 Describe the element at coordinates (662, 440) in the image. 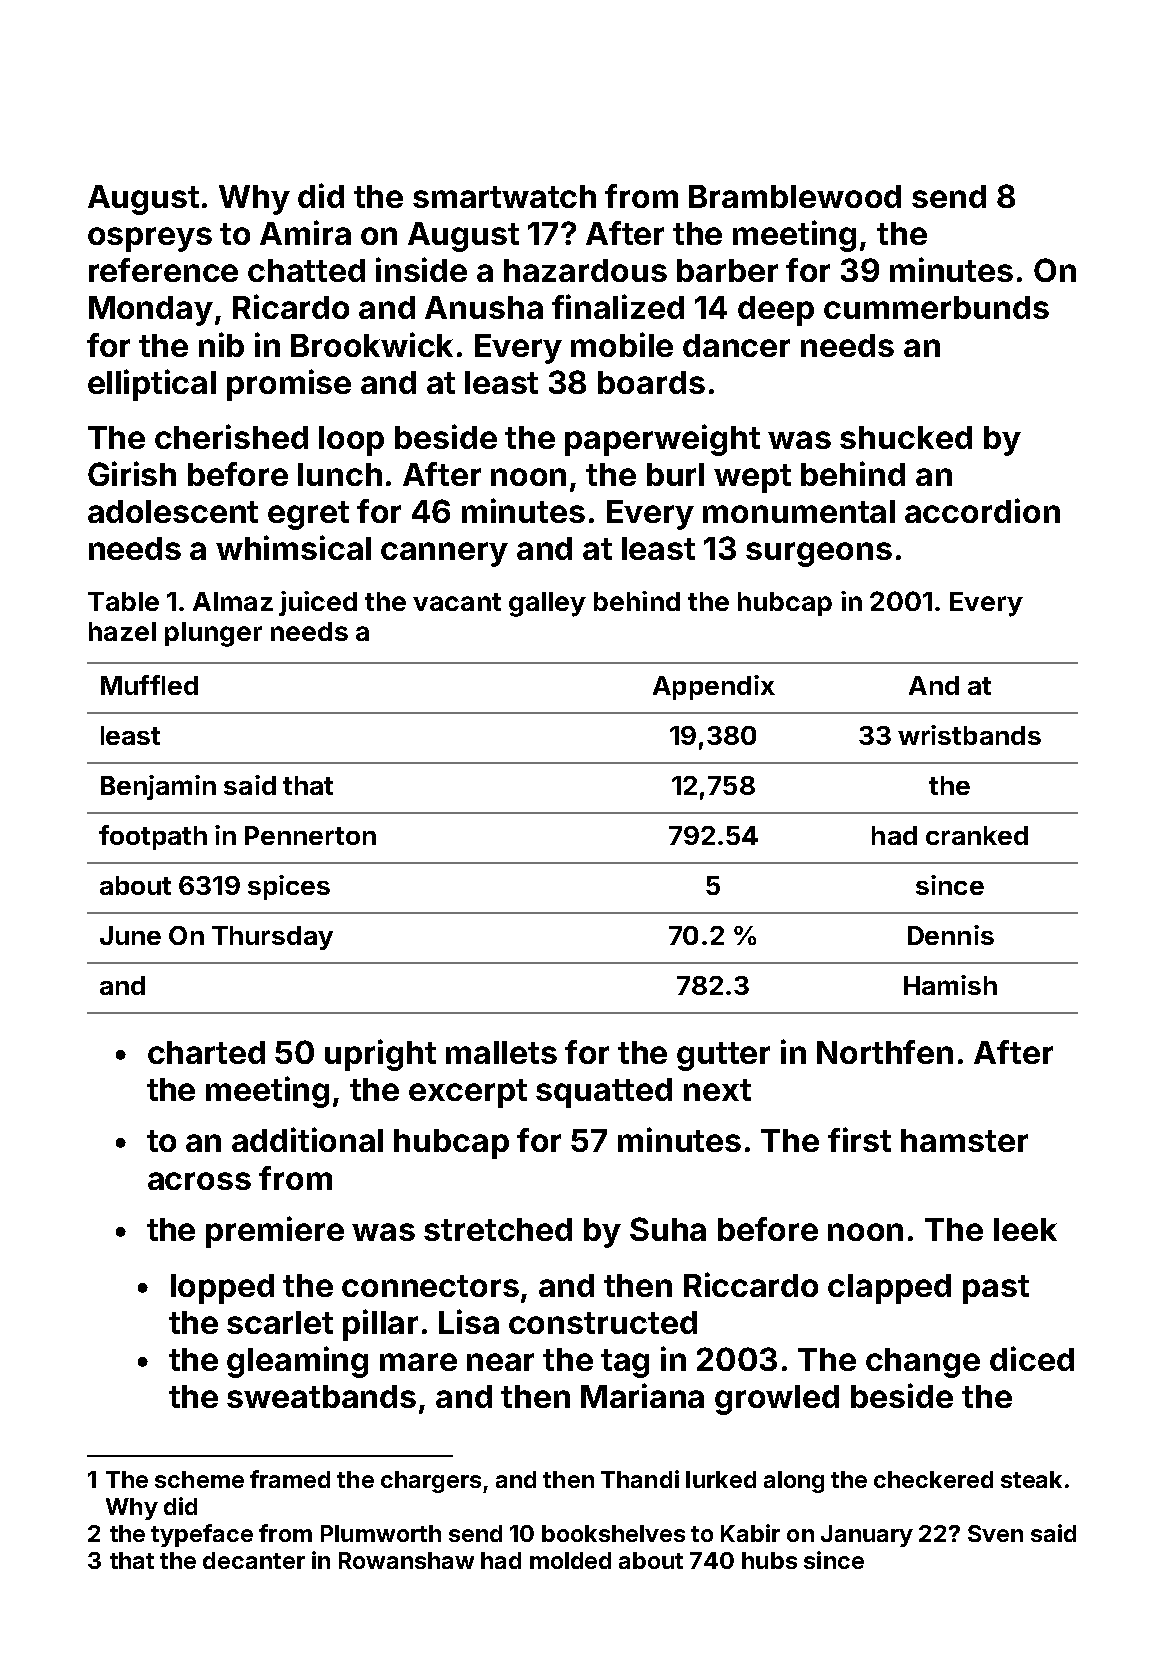

I see `paperweight` at that location.
